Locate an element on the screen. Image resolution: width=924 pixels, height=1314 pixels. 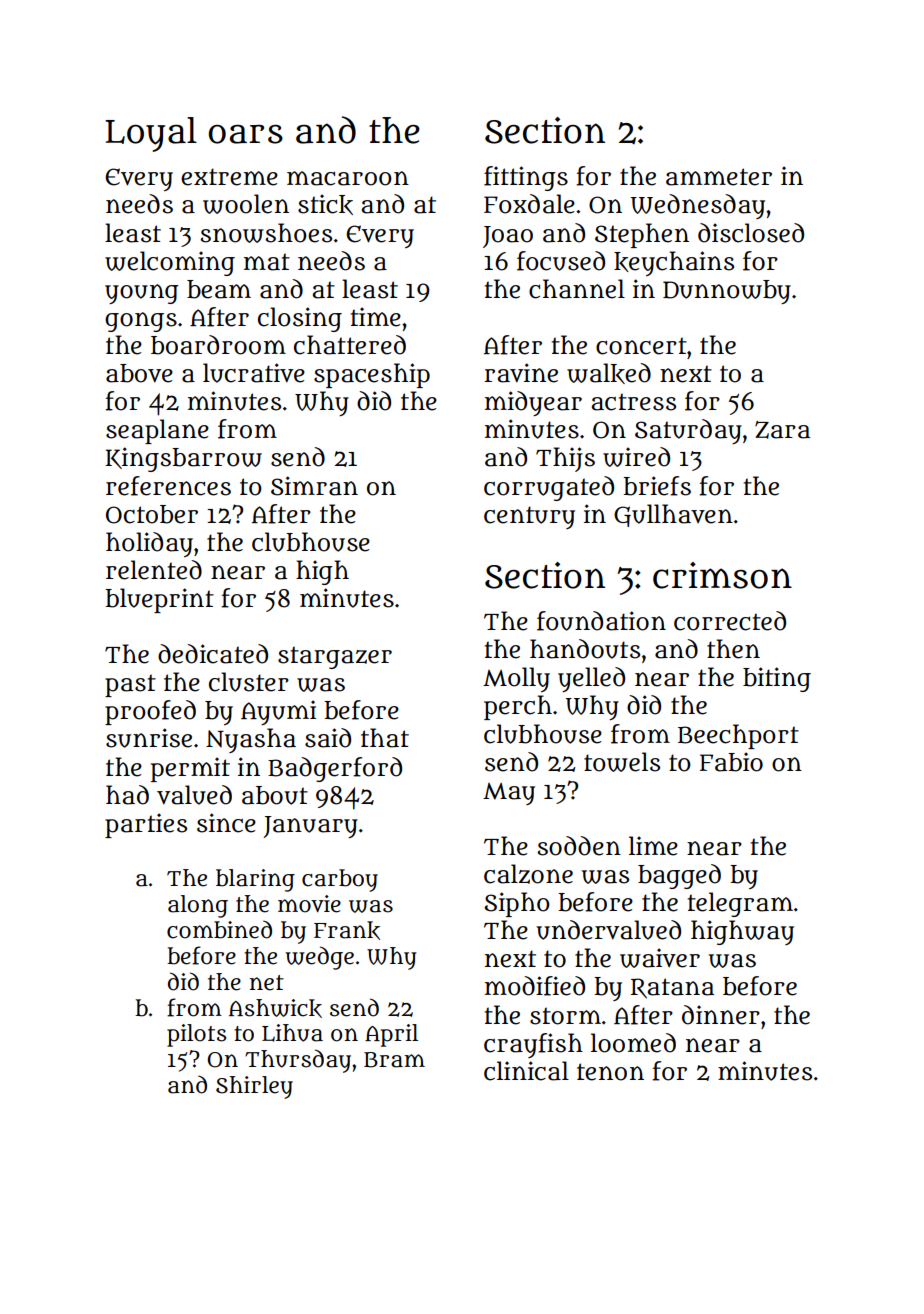
towels is located at coordinates (622, 762).
